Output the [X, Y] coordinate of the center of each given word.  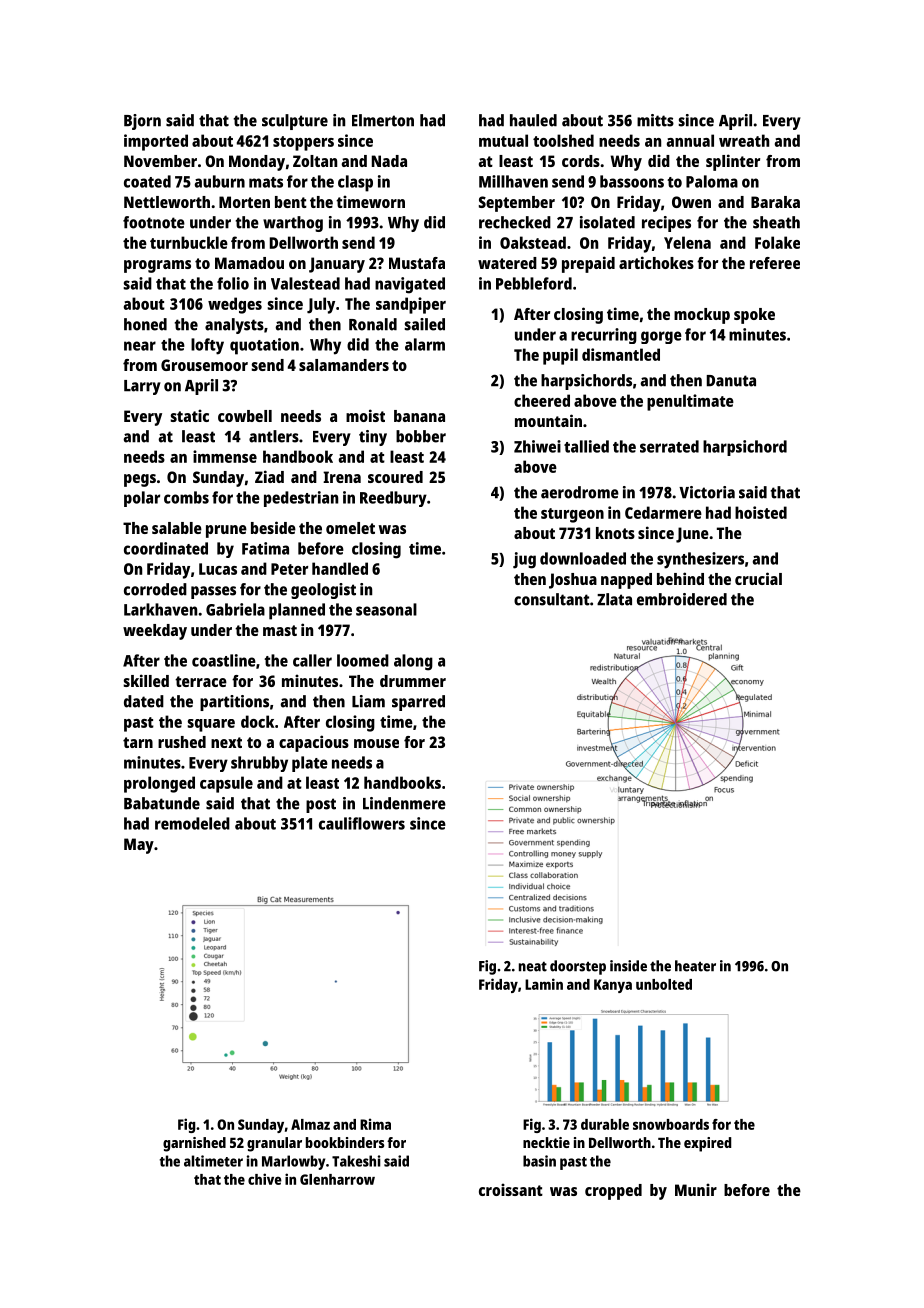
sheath [776, 222]
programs [157, 266]
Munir [696, 1189]
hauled [533, 120]
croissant [511, 1189]
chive [265, 1179]
